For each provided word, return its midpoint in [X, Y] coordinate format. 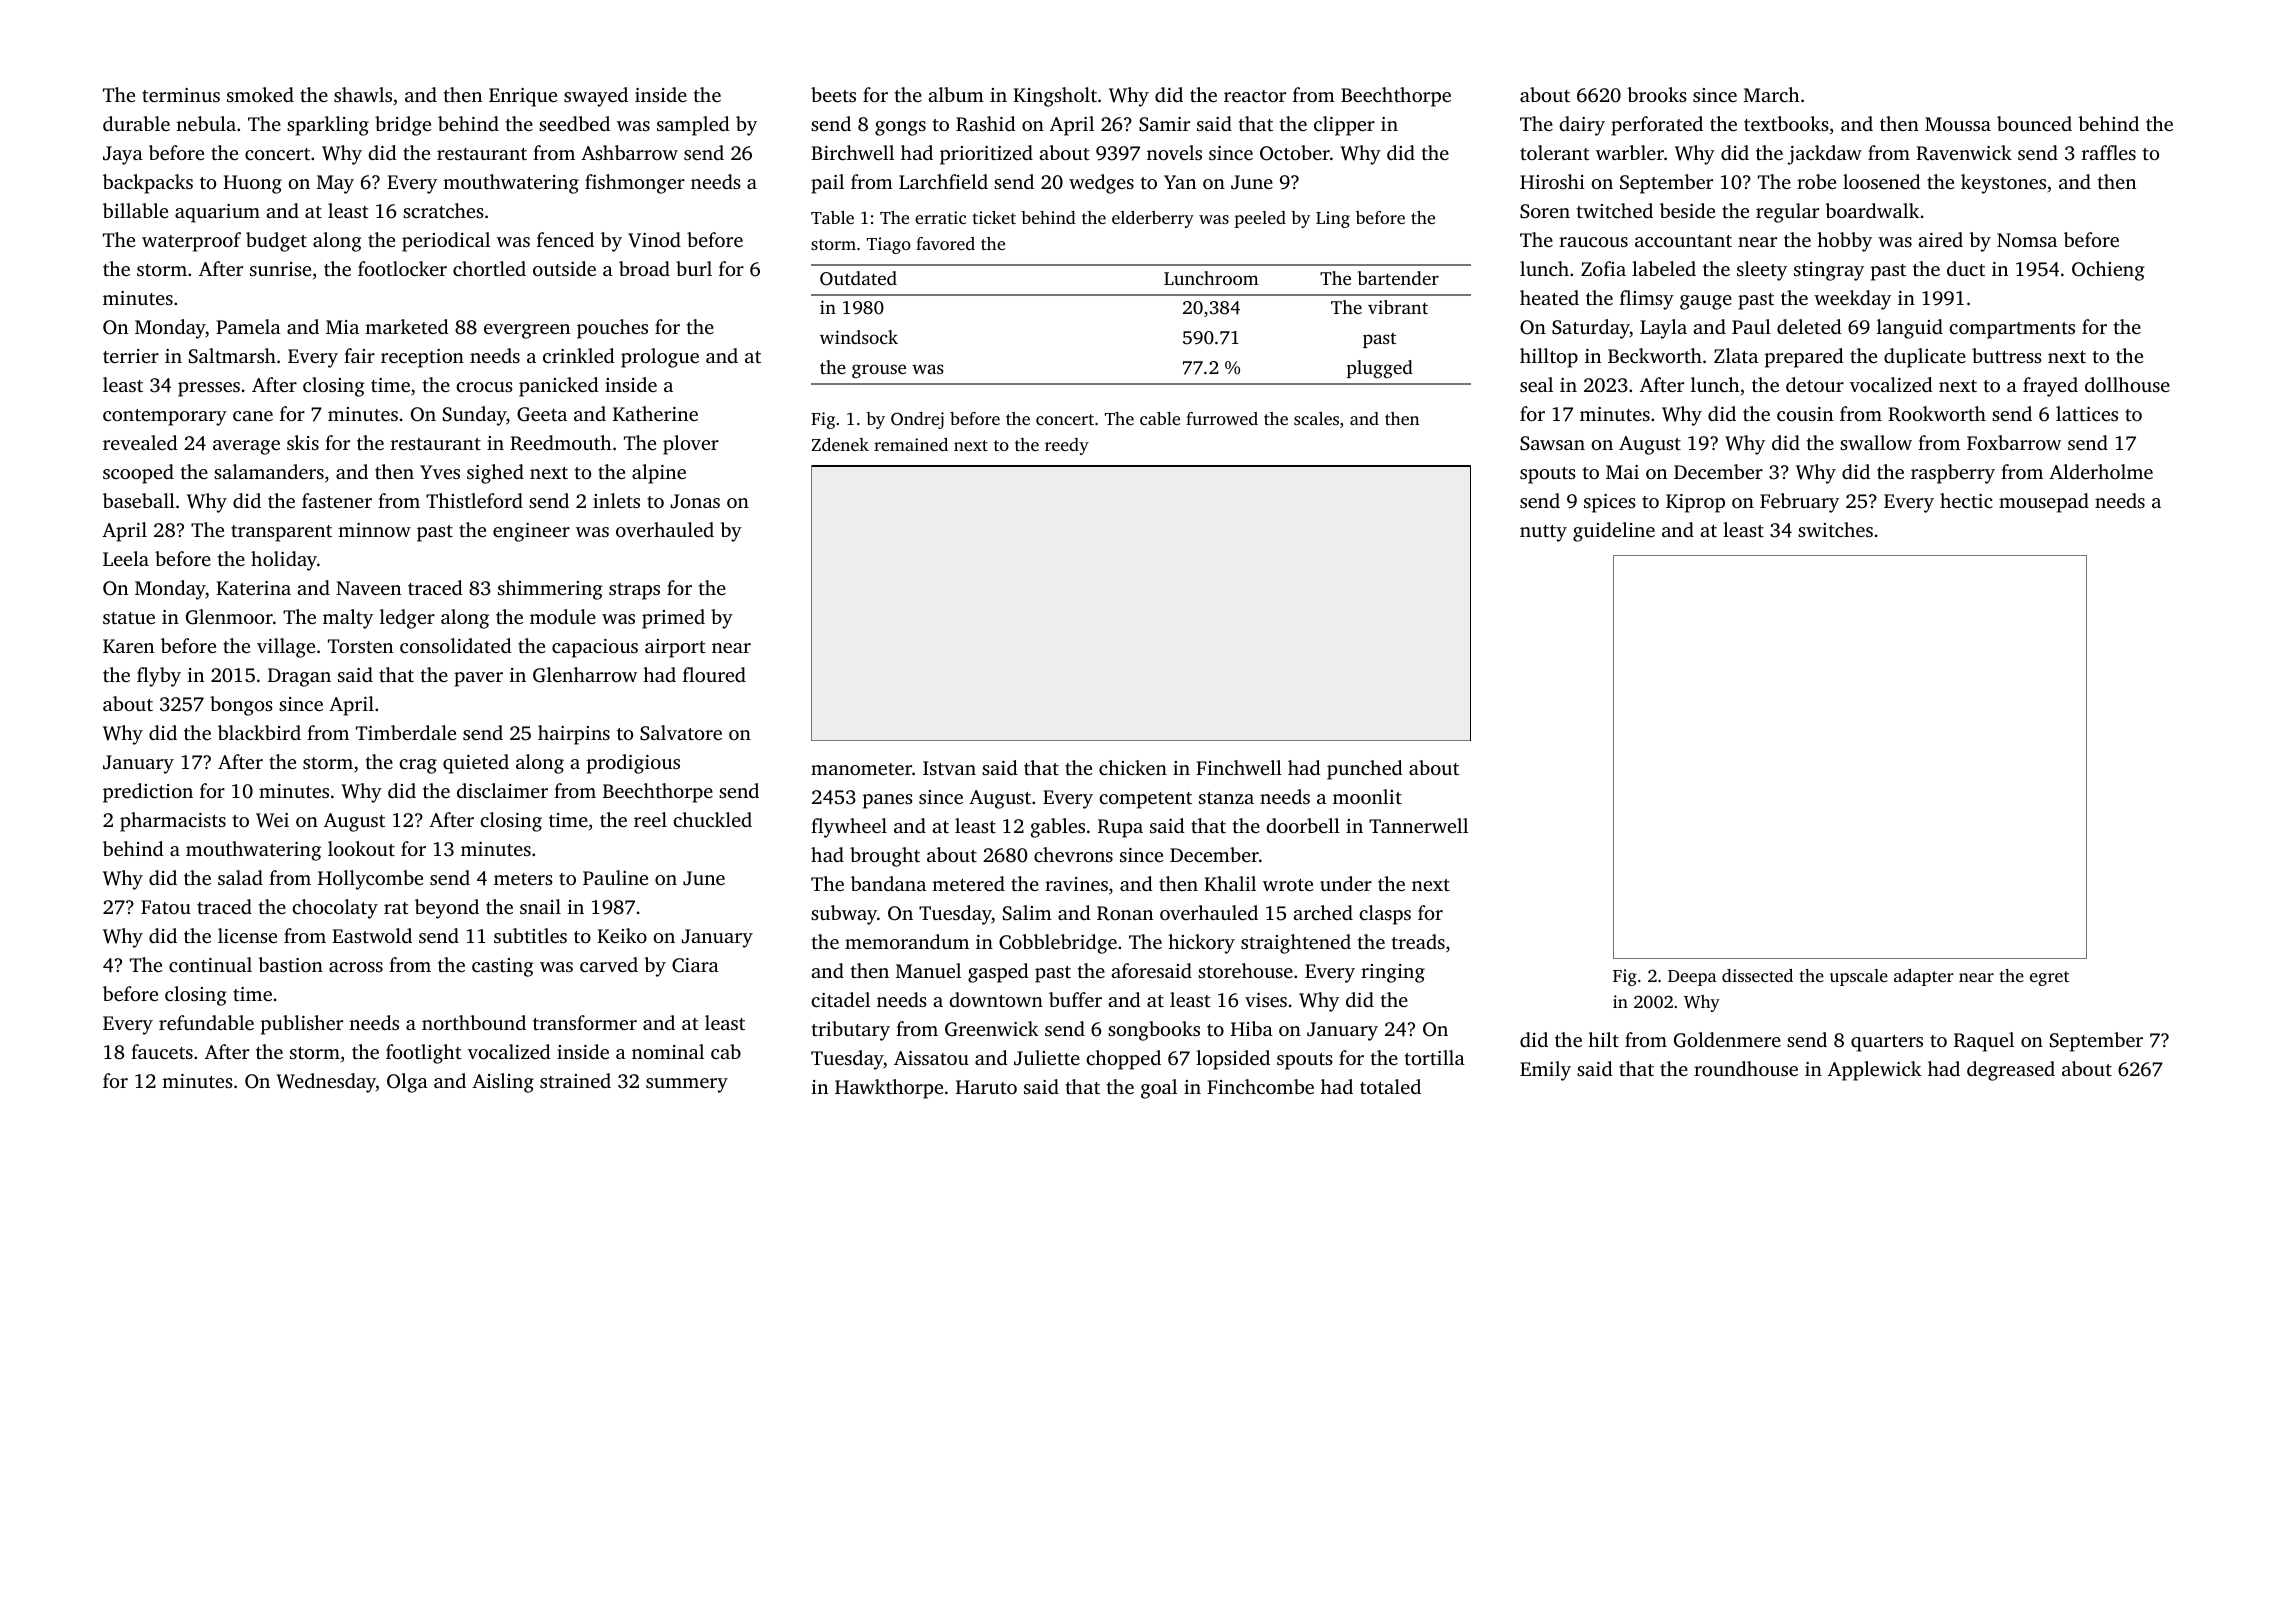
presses [209, 389]
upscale [1859, 977]
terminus [181, 95]
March [1772, 94]
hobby [1844, 242]
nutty [1543, 533]
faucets [162, 1051]
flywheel [849, 828]
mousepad [2044, 503]
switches [1835, 529]
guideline [1614, 532]
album [956, 94]
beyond [447, 909]
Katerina [253, 588]
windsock [859, 337]
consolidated [456, 645]
